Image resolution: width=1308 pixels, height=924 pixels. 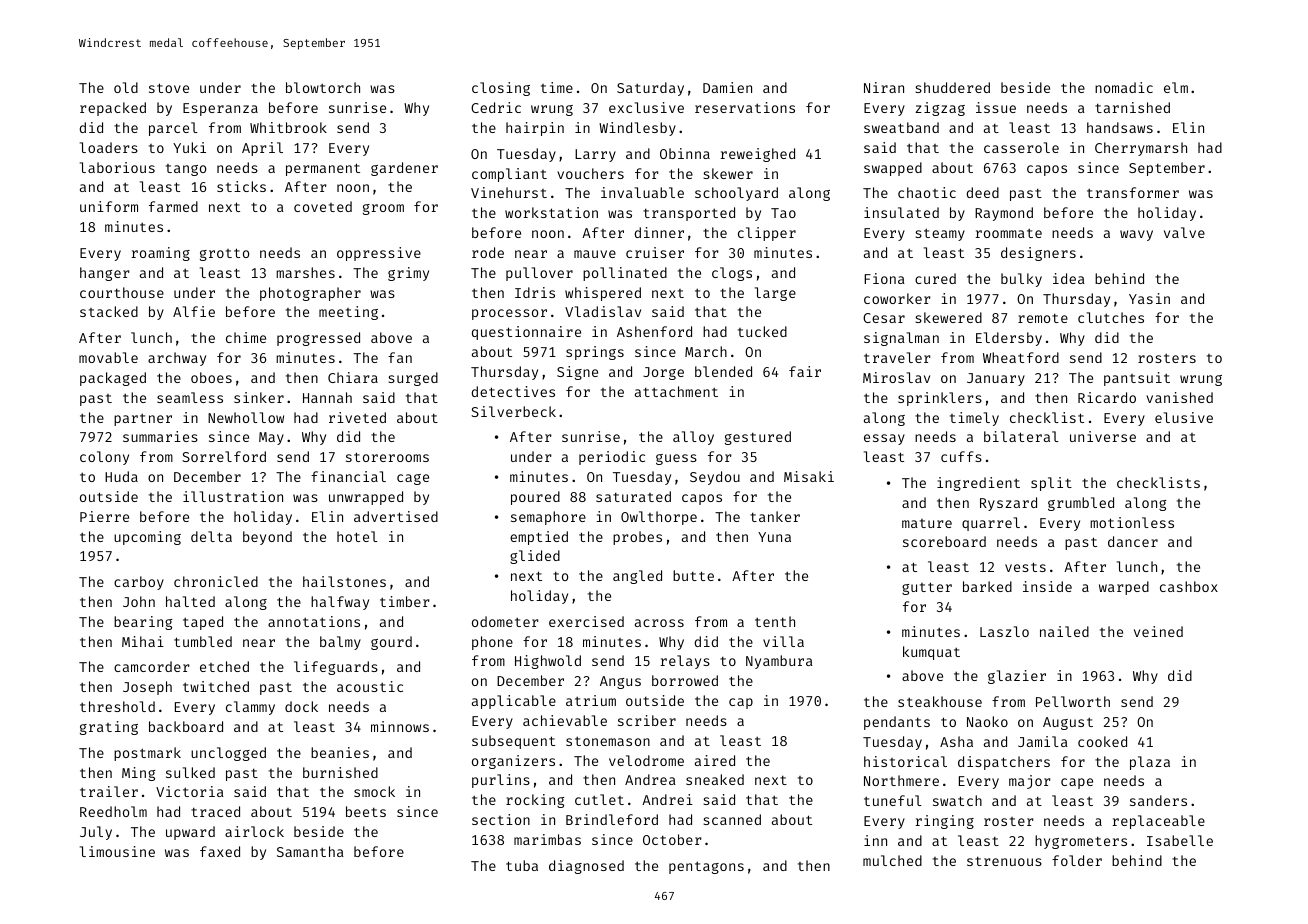 I want to click on elusive, so click(x=1184, y=417).
